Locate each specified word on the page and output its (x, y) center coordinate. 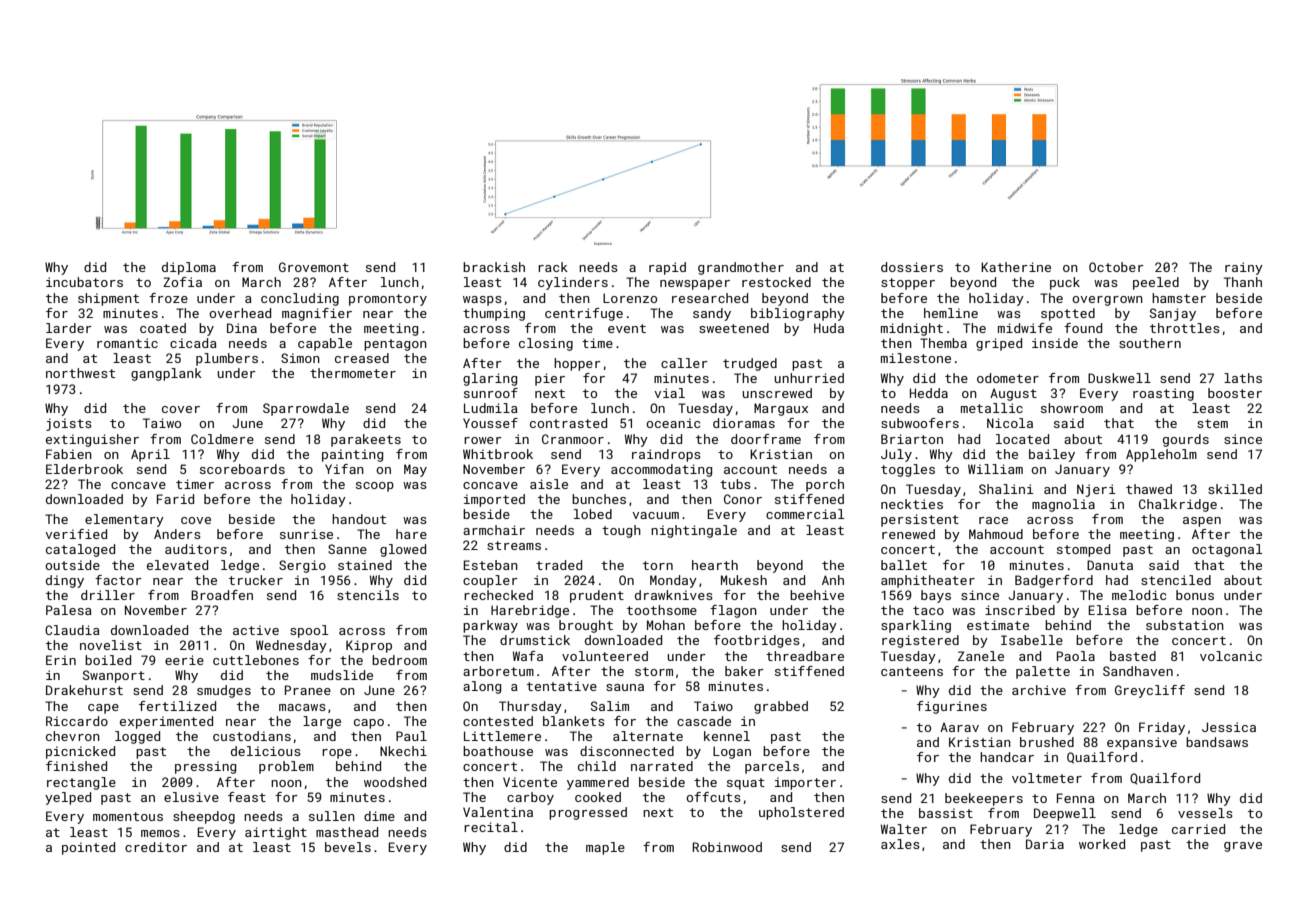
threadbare (805, 656)
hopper (577, 364)
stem (1212, 423)
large (322, 722)
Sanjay (1173, 314)
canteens (912, 671)
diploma (189, 268)
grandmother (741, 268)
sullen (332, 816)
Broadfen (222, 595)
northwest (80, 373)
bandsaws (1217, 742)
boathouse (498, 751)
